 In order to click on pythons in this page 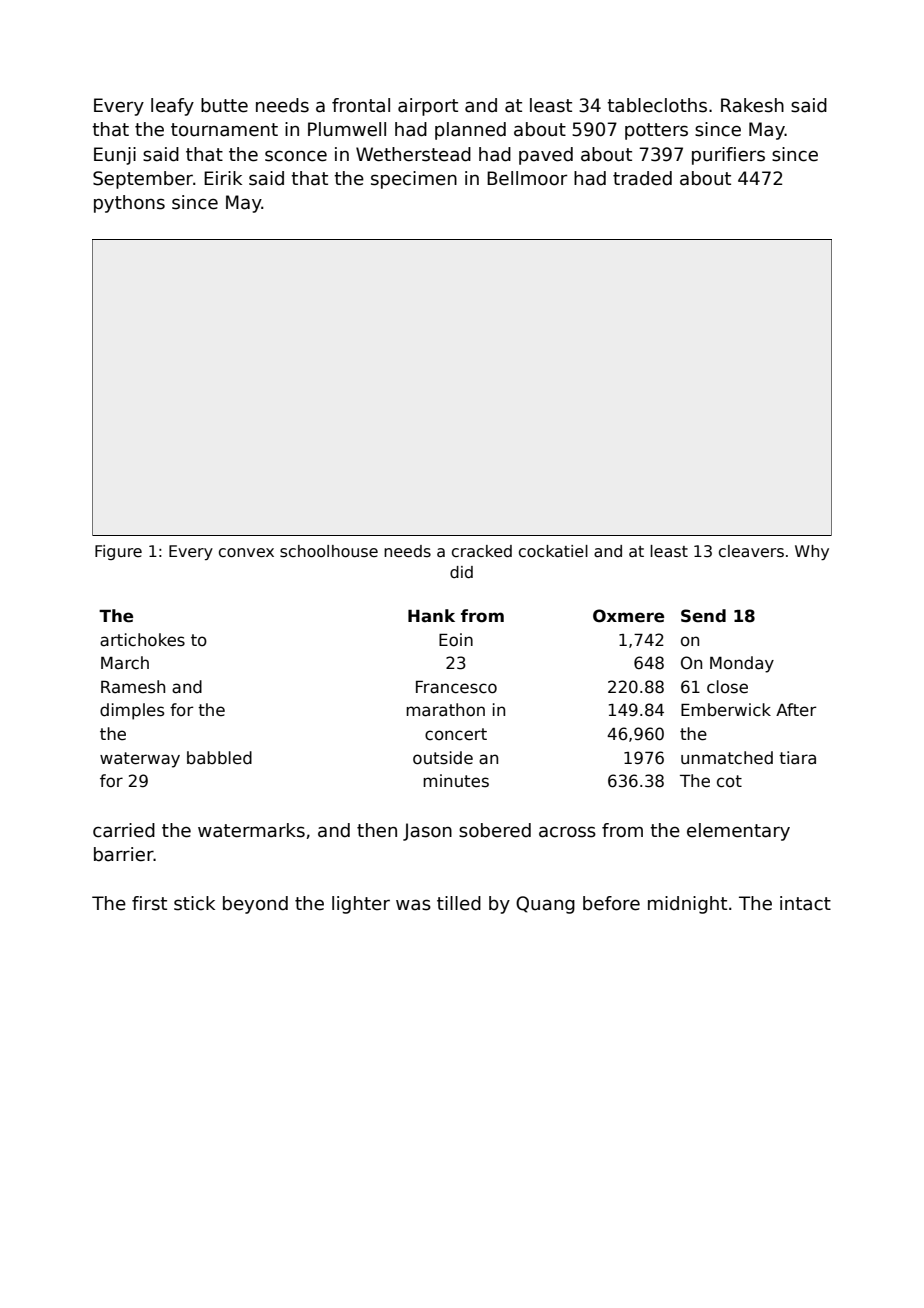, I will do `click(129, 204)`.
